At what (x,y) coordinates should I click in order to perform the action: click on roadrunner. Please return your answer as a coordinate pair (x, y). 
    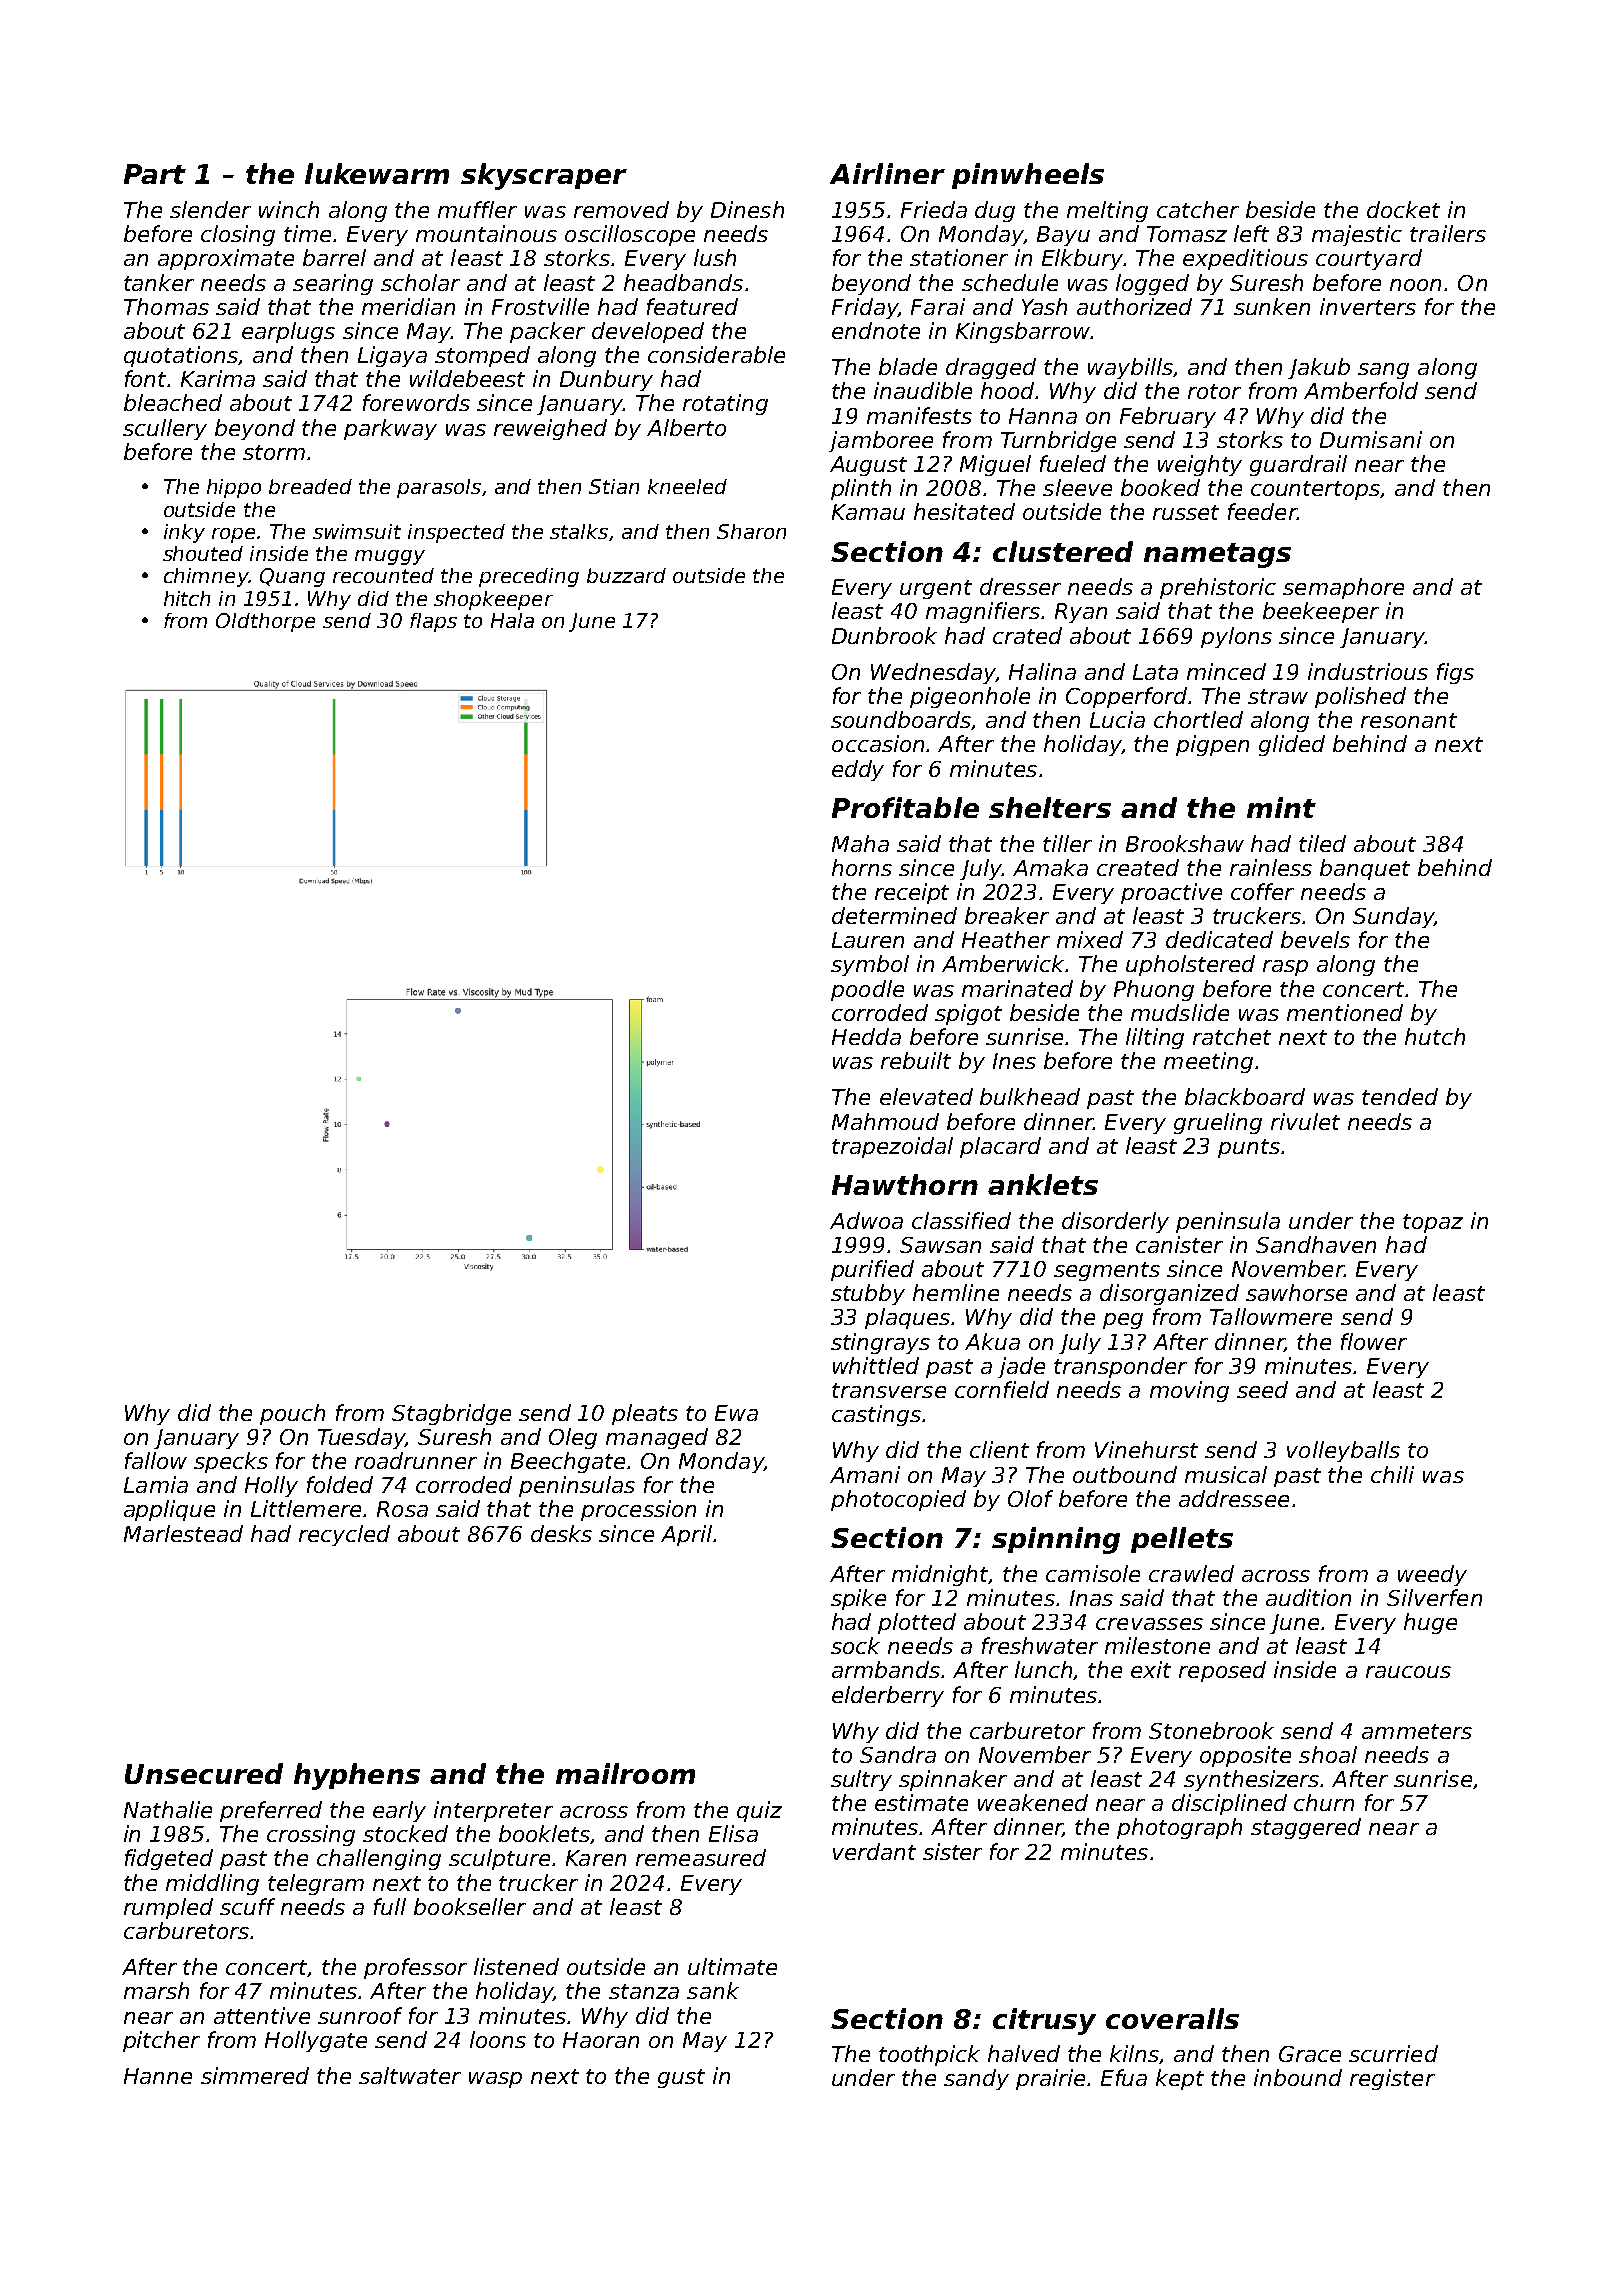
    Looking at the image, I should click on (416, 1460).
